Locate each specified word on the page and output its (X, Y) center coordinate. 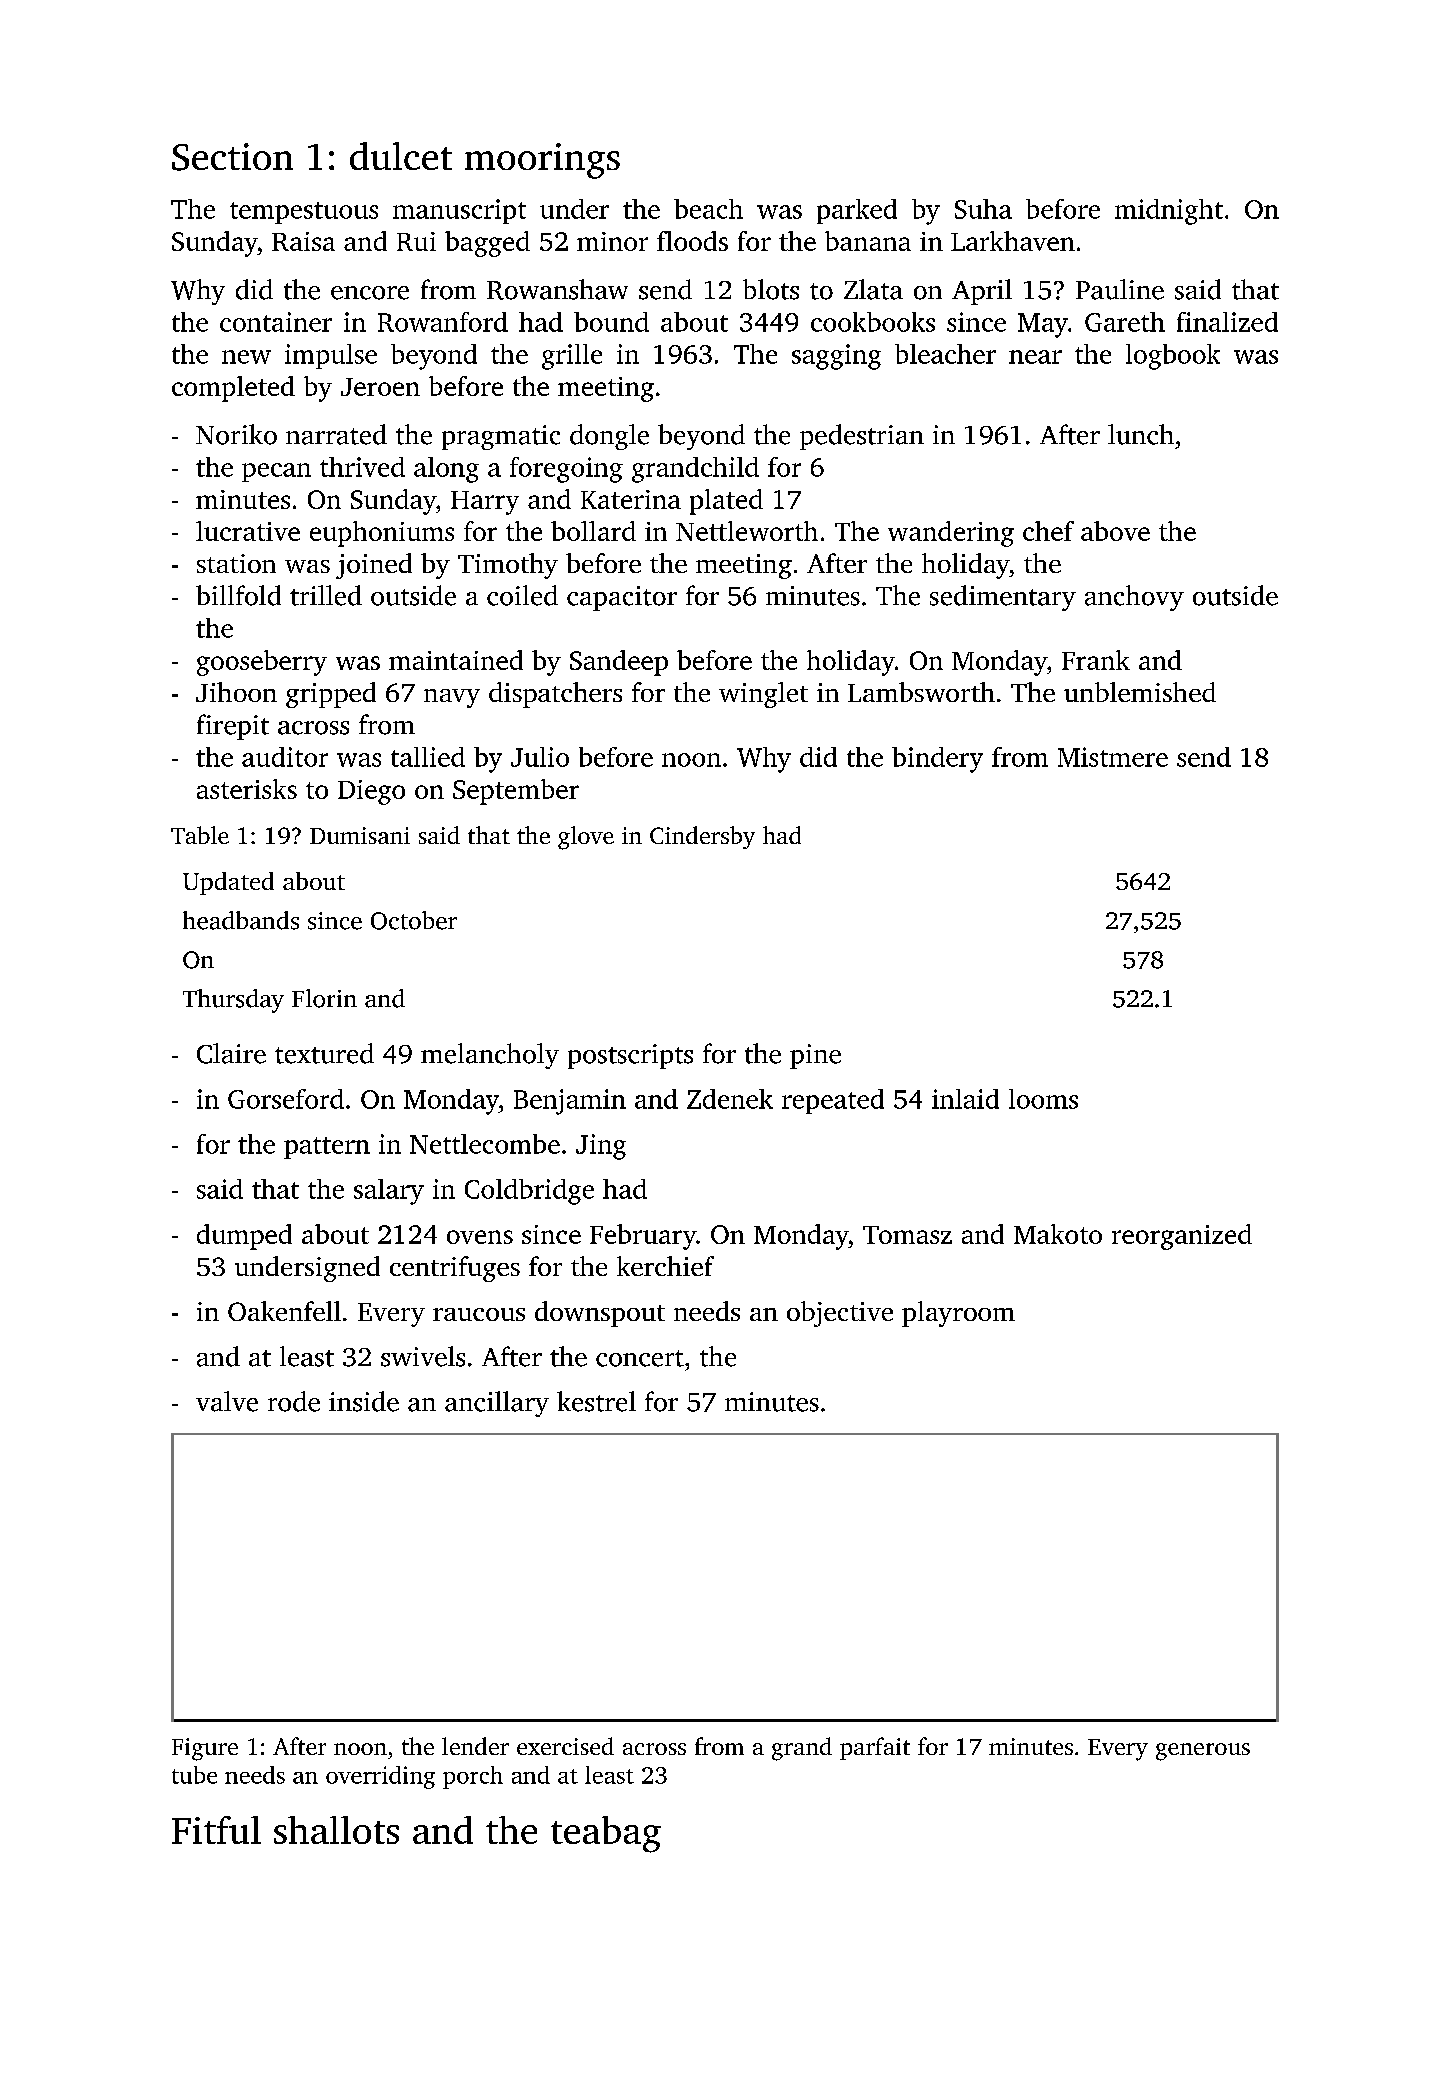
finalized (1227, 322)
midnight (1169, 212)
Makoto (1058, 1234)
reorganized (1182, 1237)
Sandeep (619, 663)
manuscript (459, 211)
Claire (231, 1053)
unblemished (1140, 692)
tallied (428, 757)
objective (840, 1314)
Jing (601, 1147)
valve (227, 1401)
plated (726, 502)
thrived (362, 467)
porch (473, 1777)
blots (771, 289)
